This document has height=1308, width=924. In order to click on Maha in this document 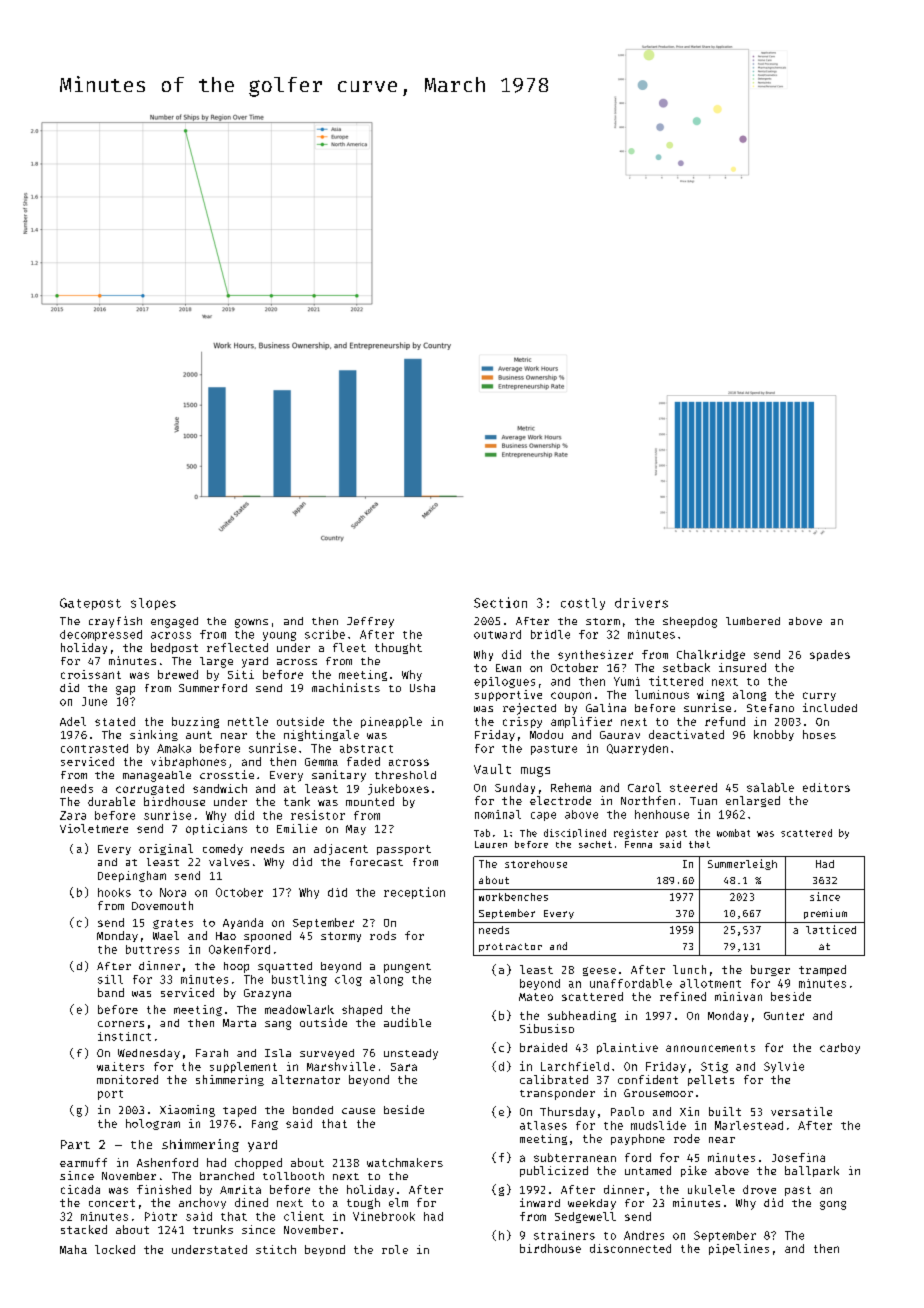, I will do `click(73, 1249)`.
